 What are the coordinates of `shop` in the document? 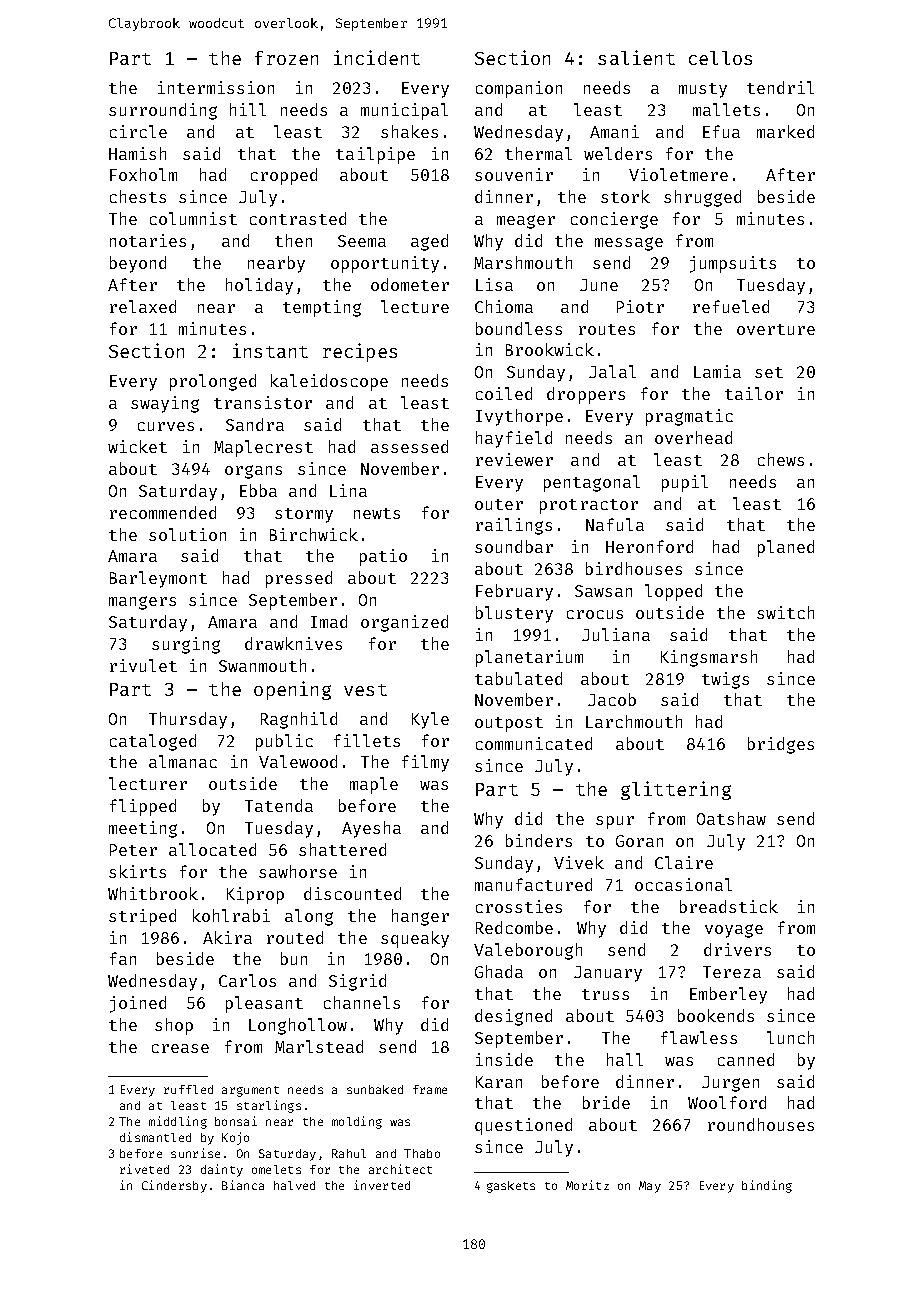 It's located at (174, 1026).
